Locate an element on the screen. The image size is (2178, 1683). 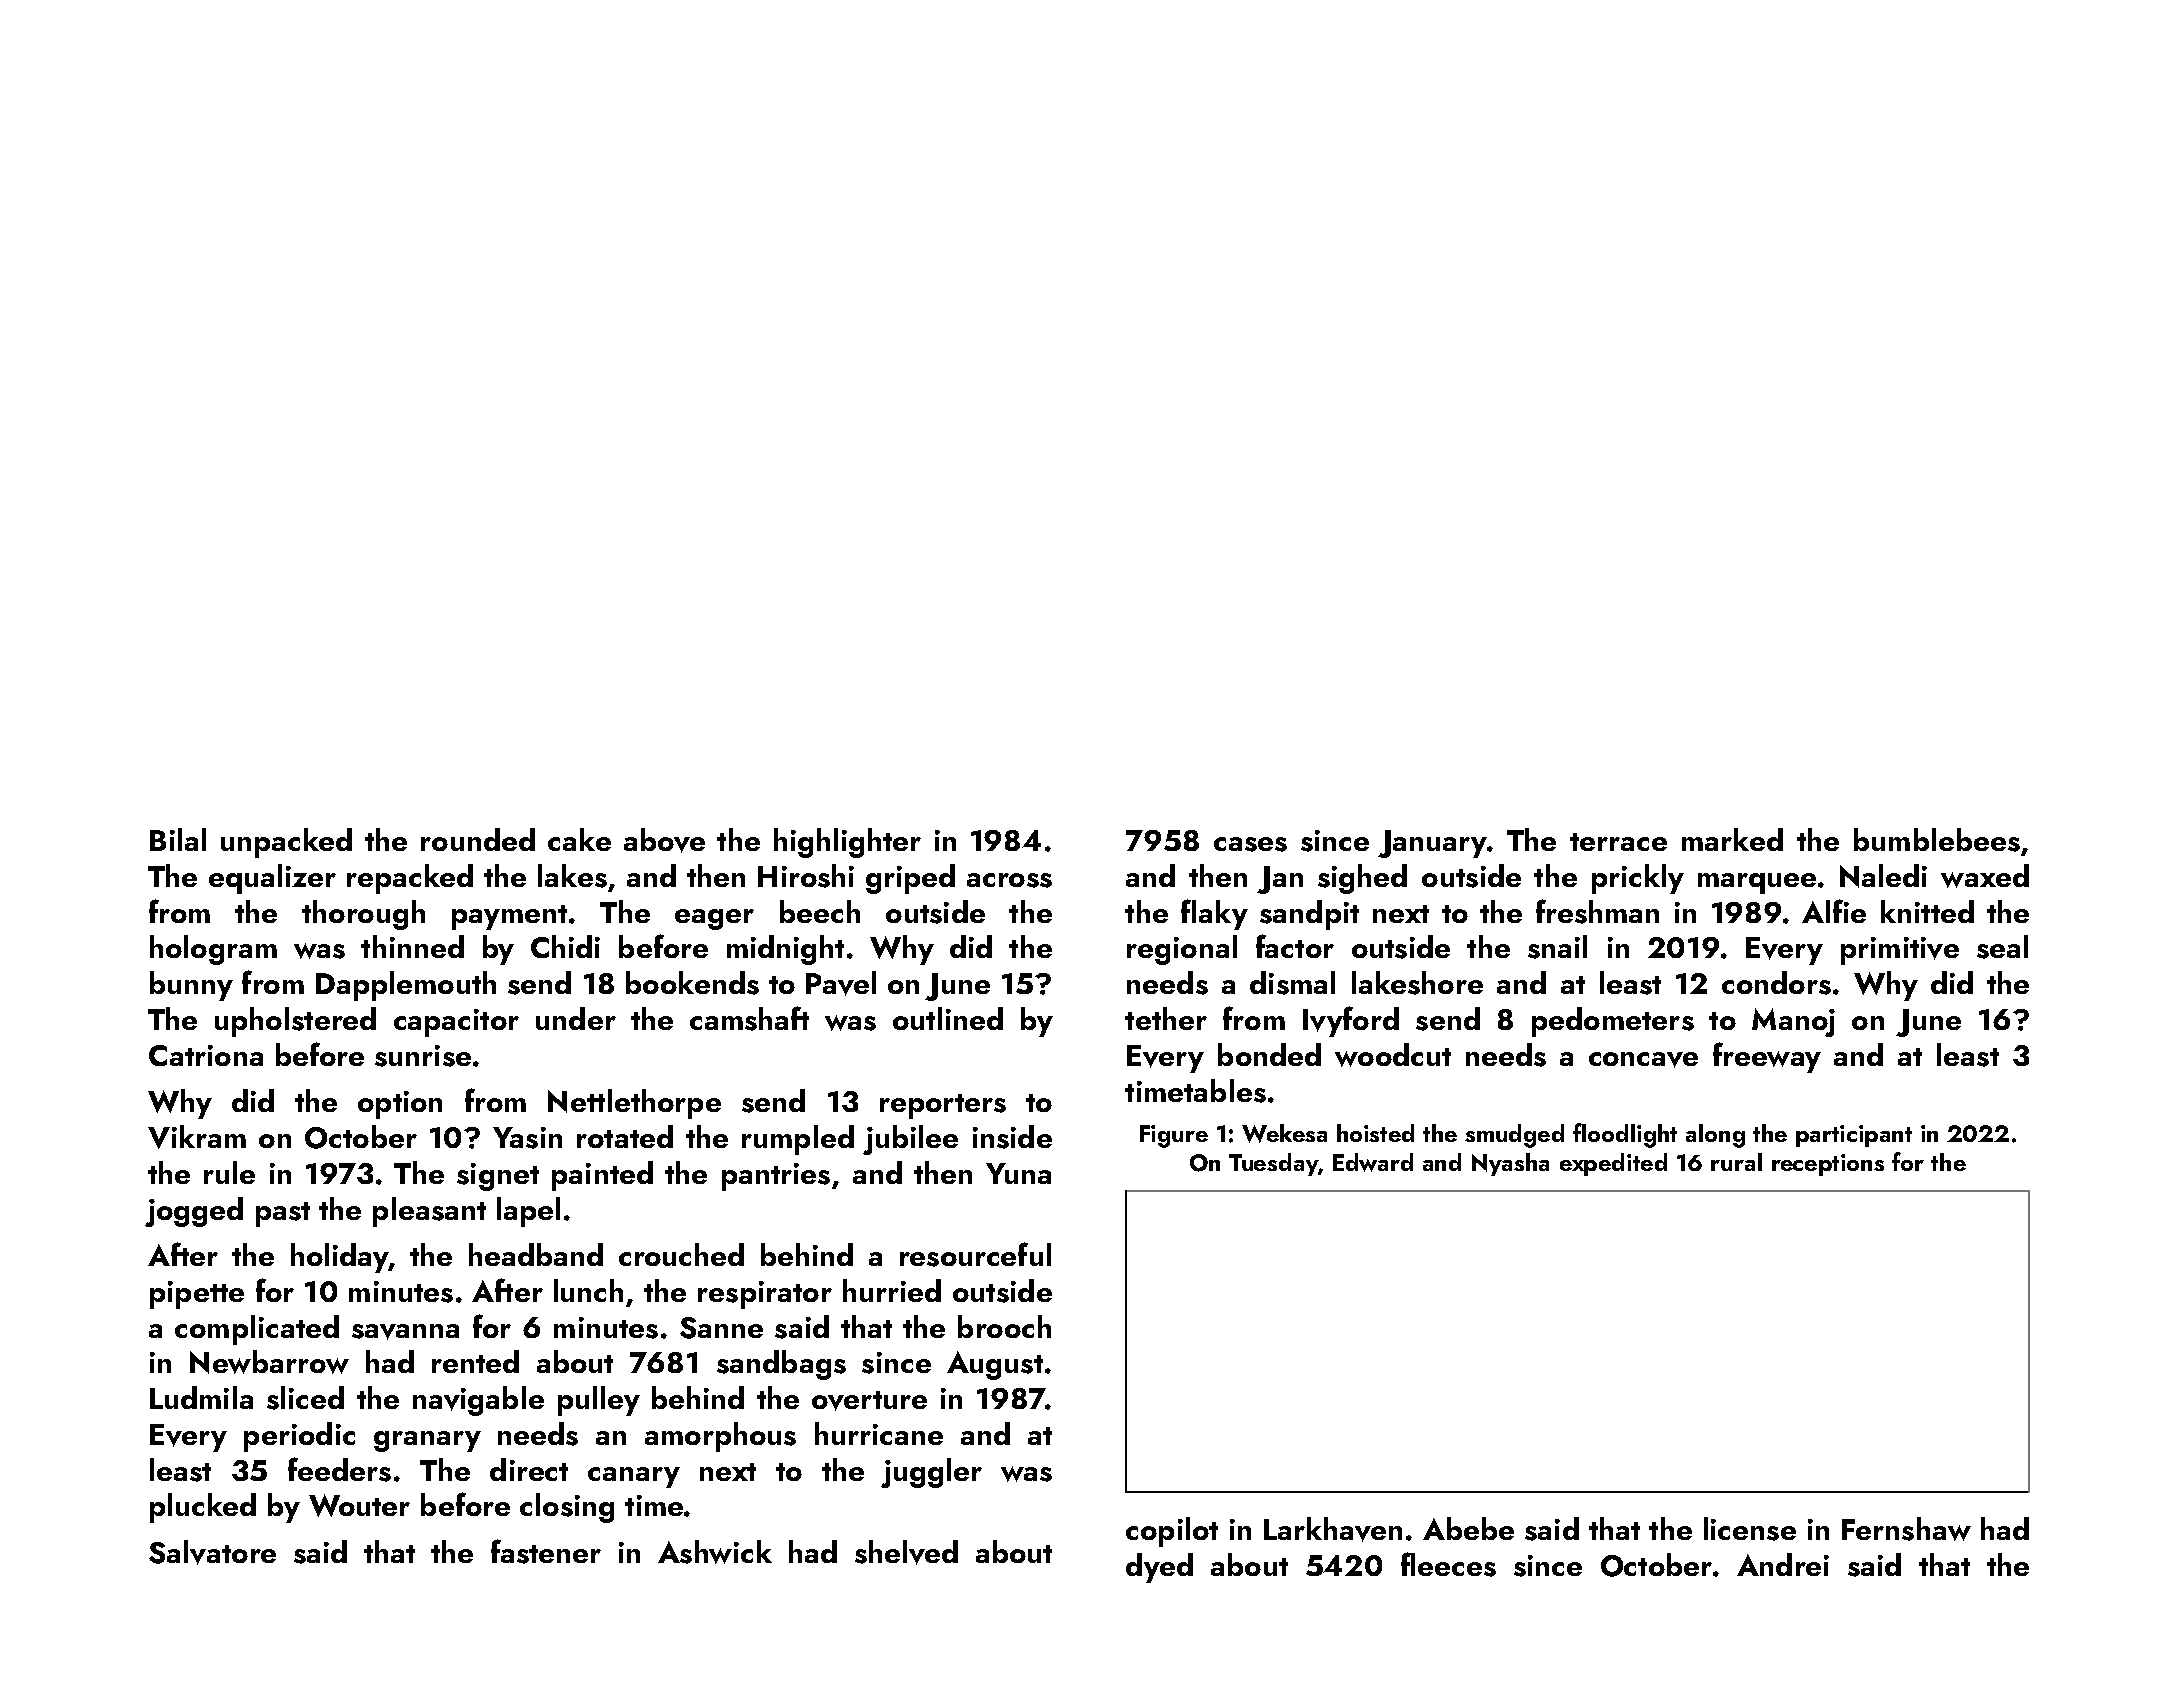
pipette is located at coordinates (197, 1295).
